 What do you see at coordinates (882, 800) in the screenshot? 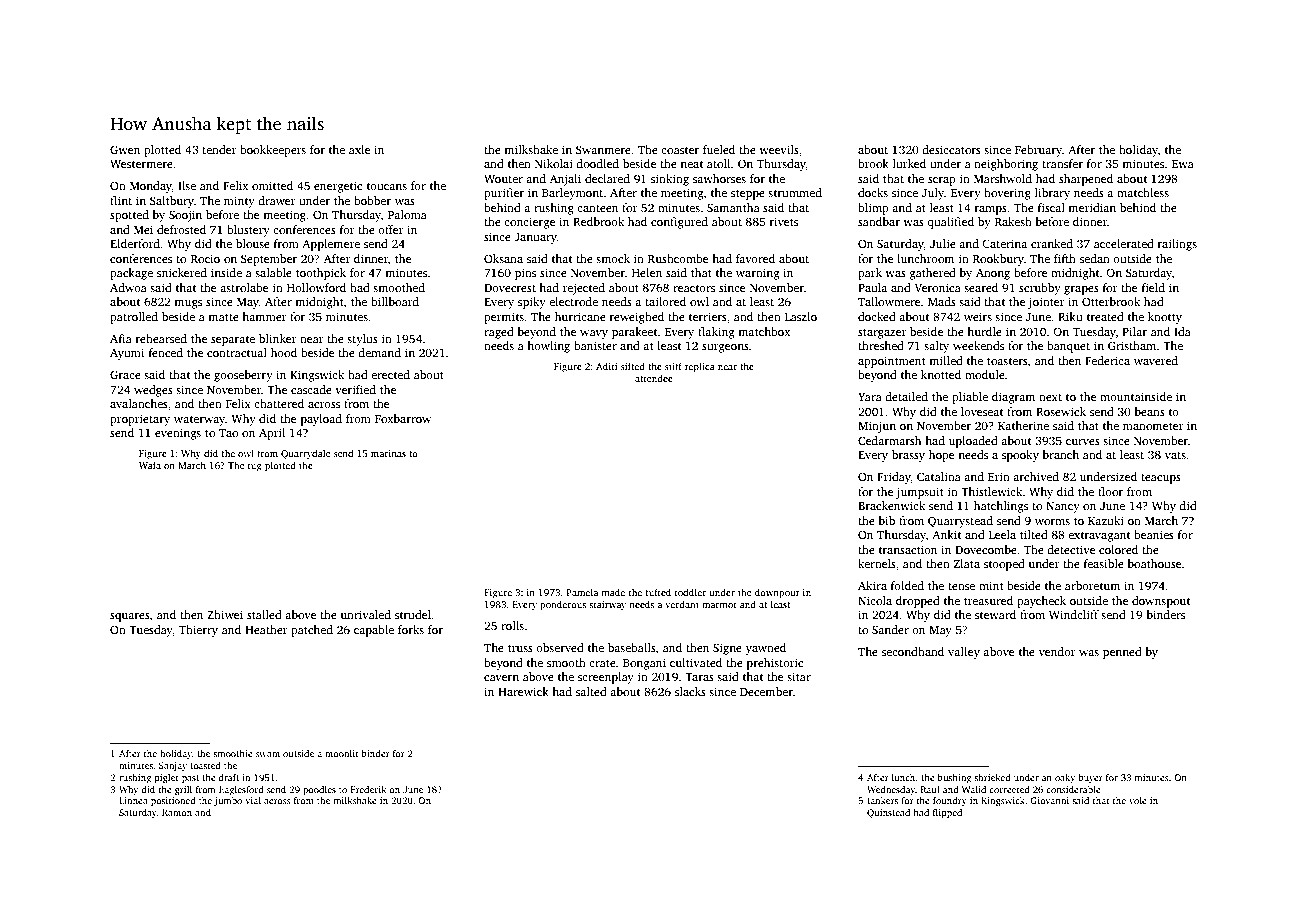
I see `tankers` at bounding box center [882, 800].
